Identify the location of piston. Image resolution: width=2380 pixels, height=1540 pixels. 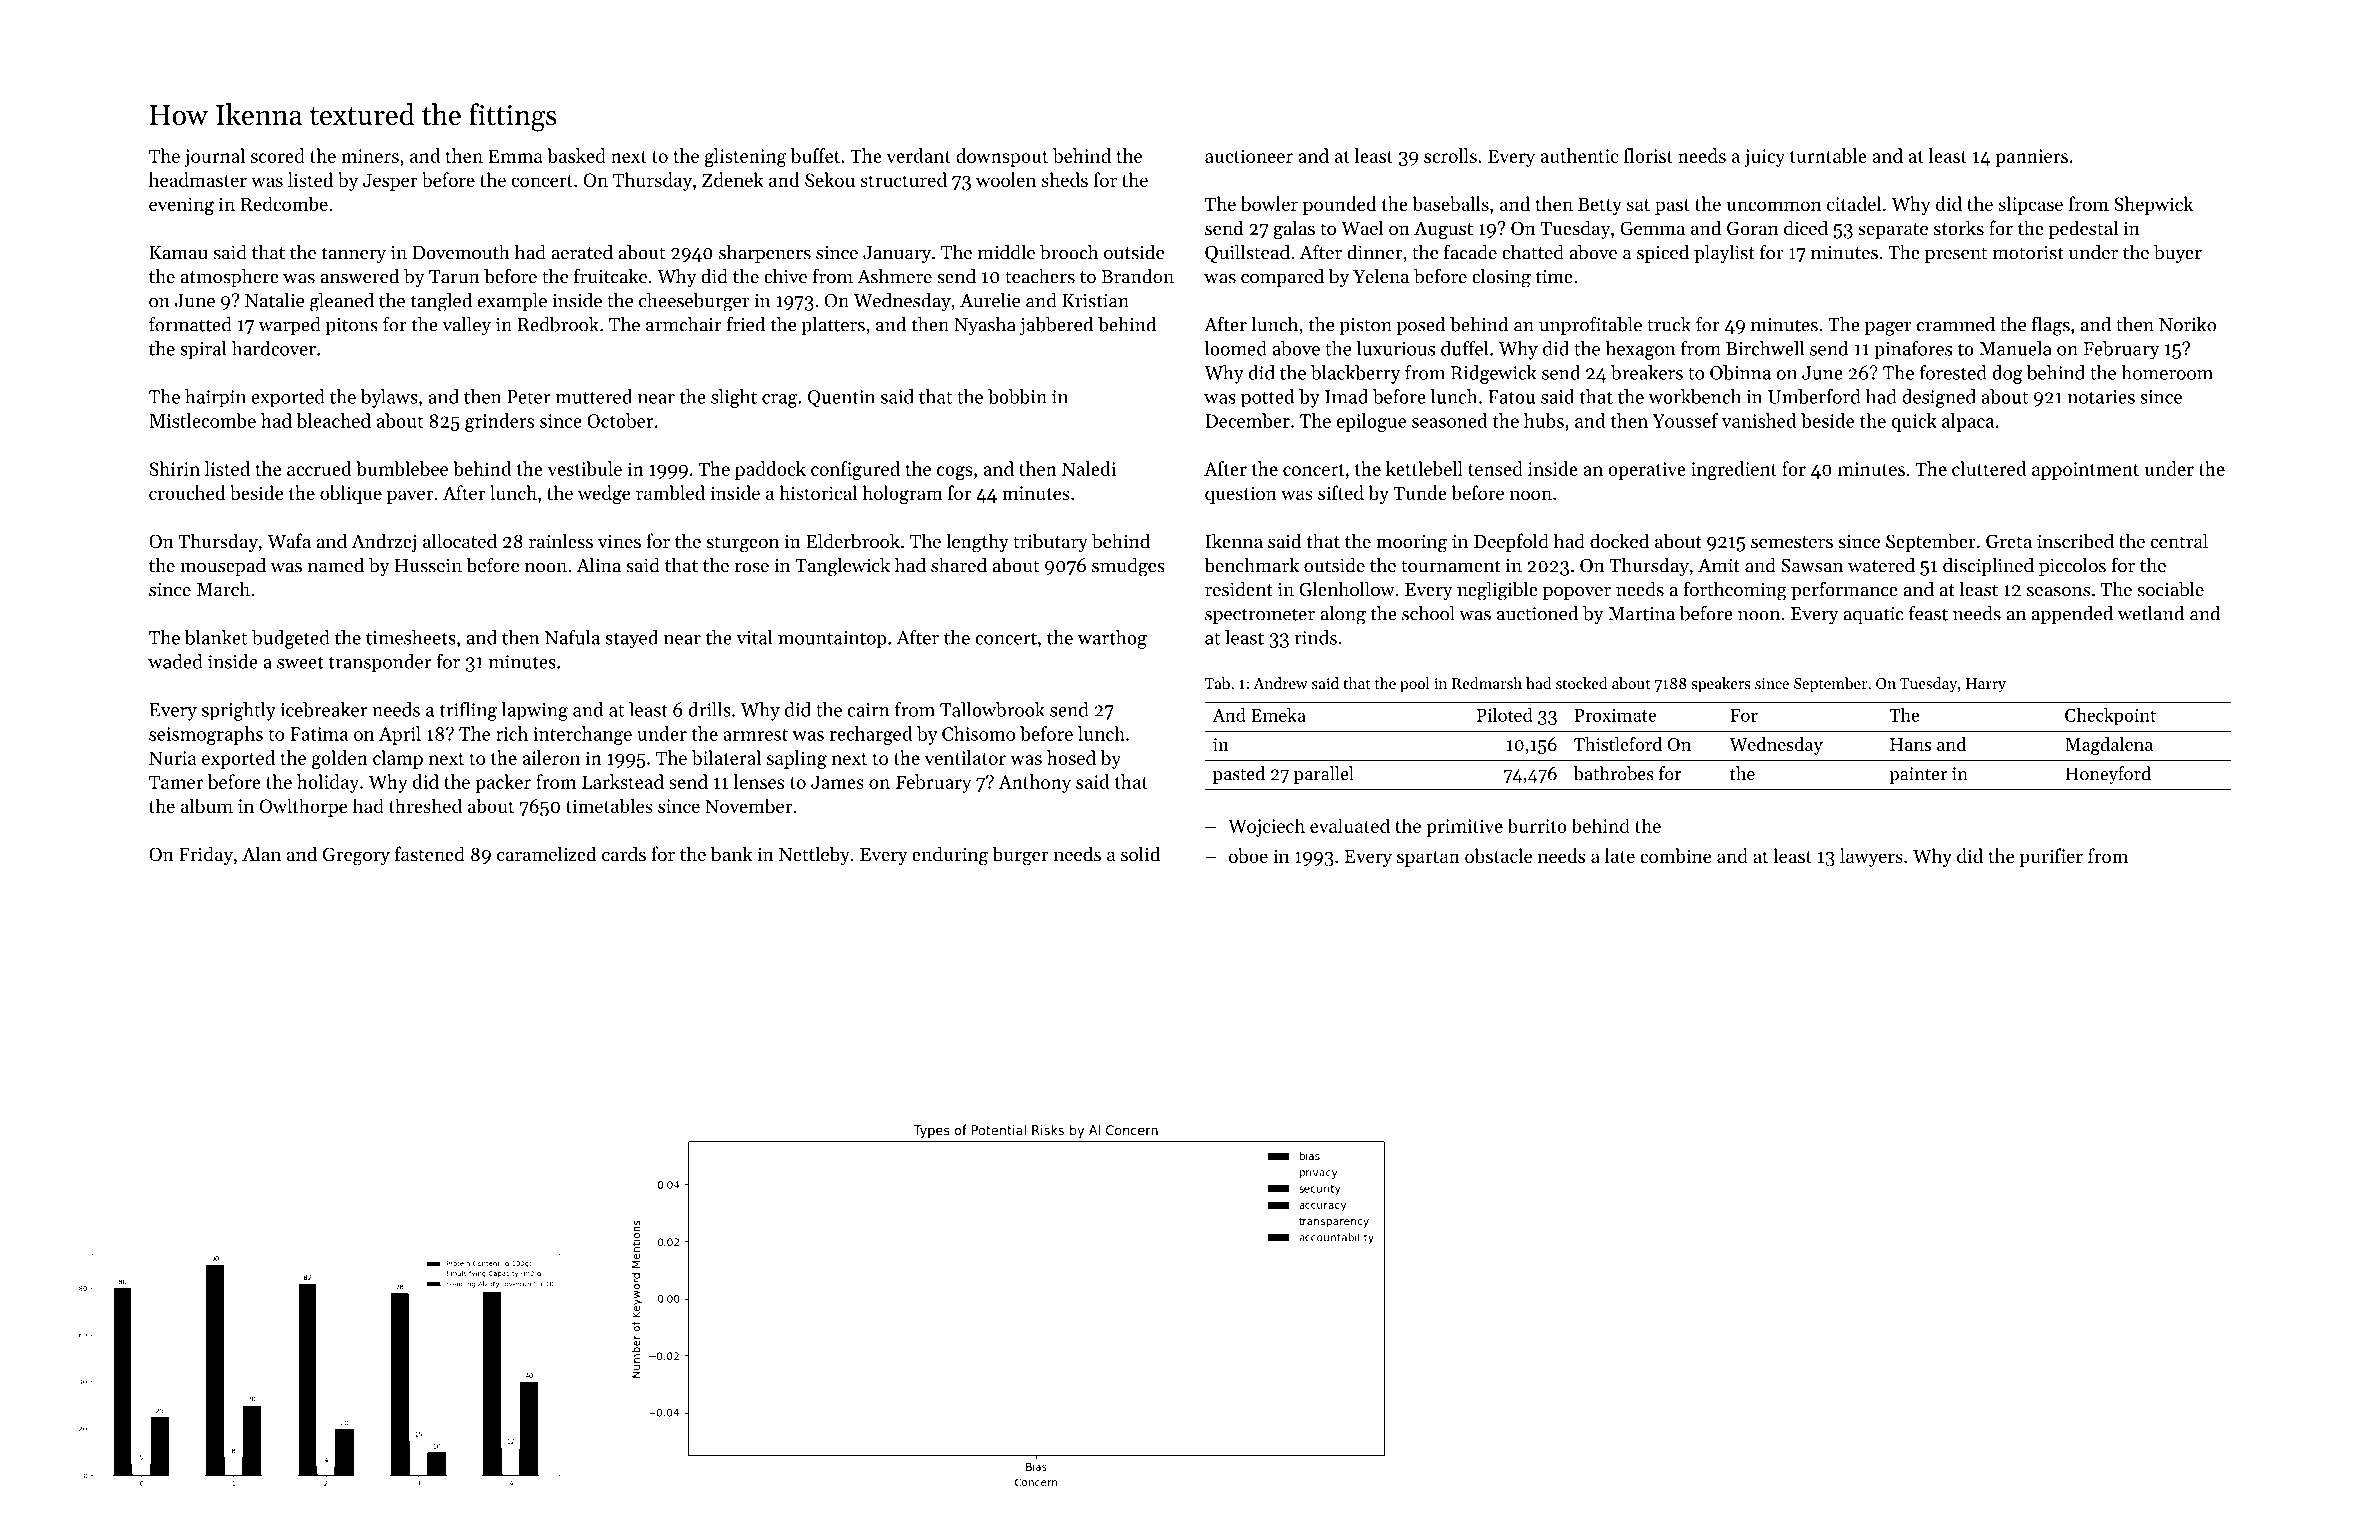
(1365, 326).
